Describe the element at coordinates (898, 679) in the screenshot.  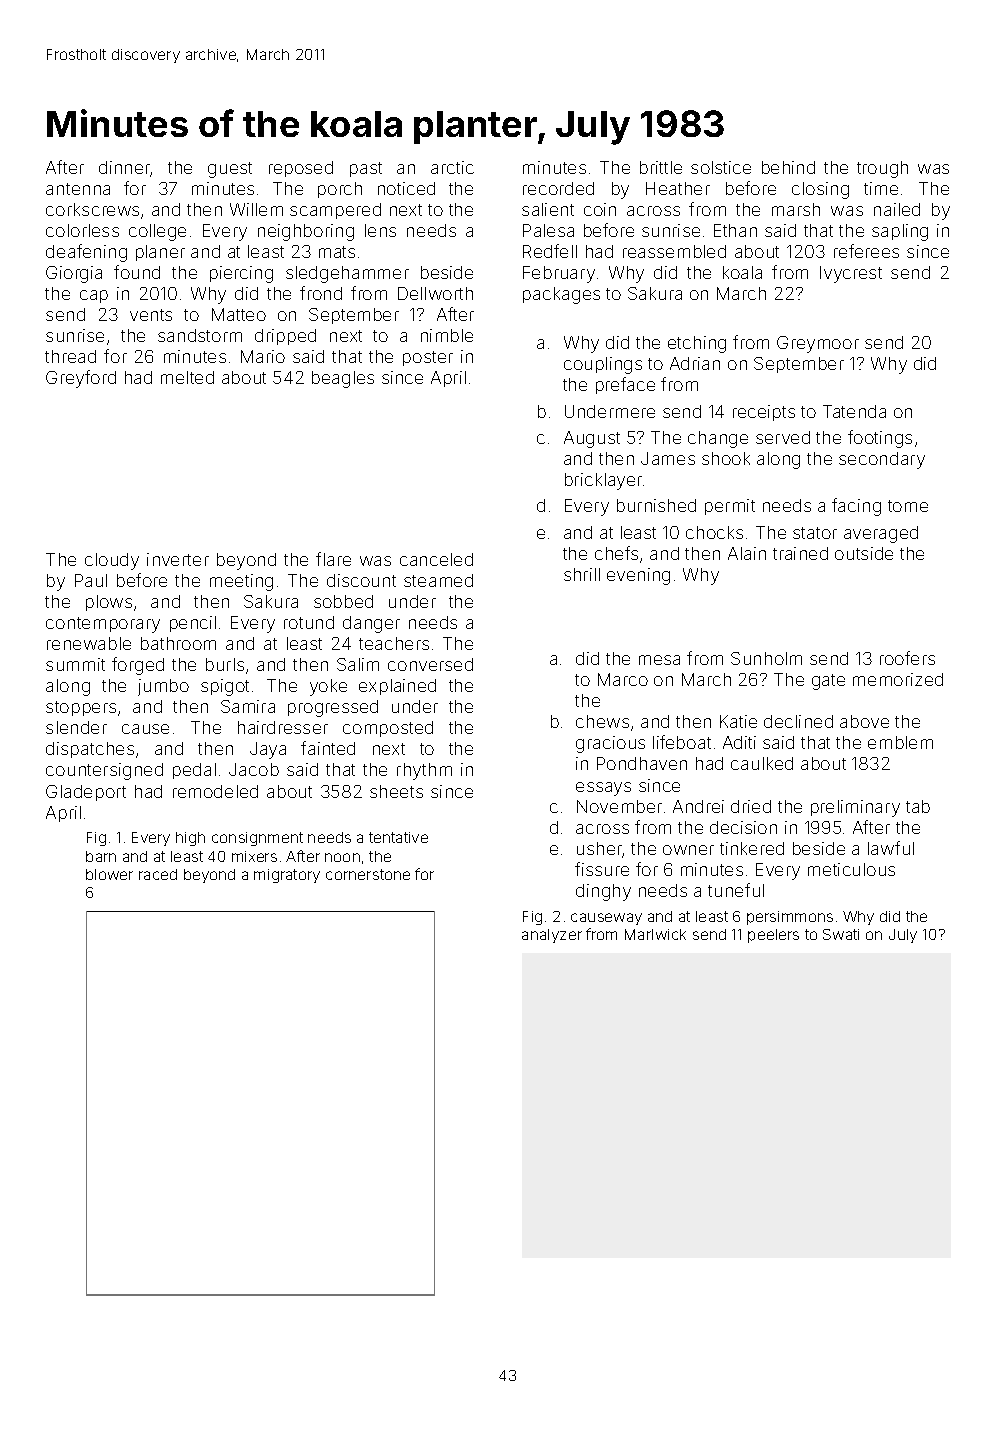
I see `memorized` at that location.
